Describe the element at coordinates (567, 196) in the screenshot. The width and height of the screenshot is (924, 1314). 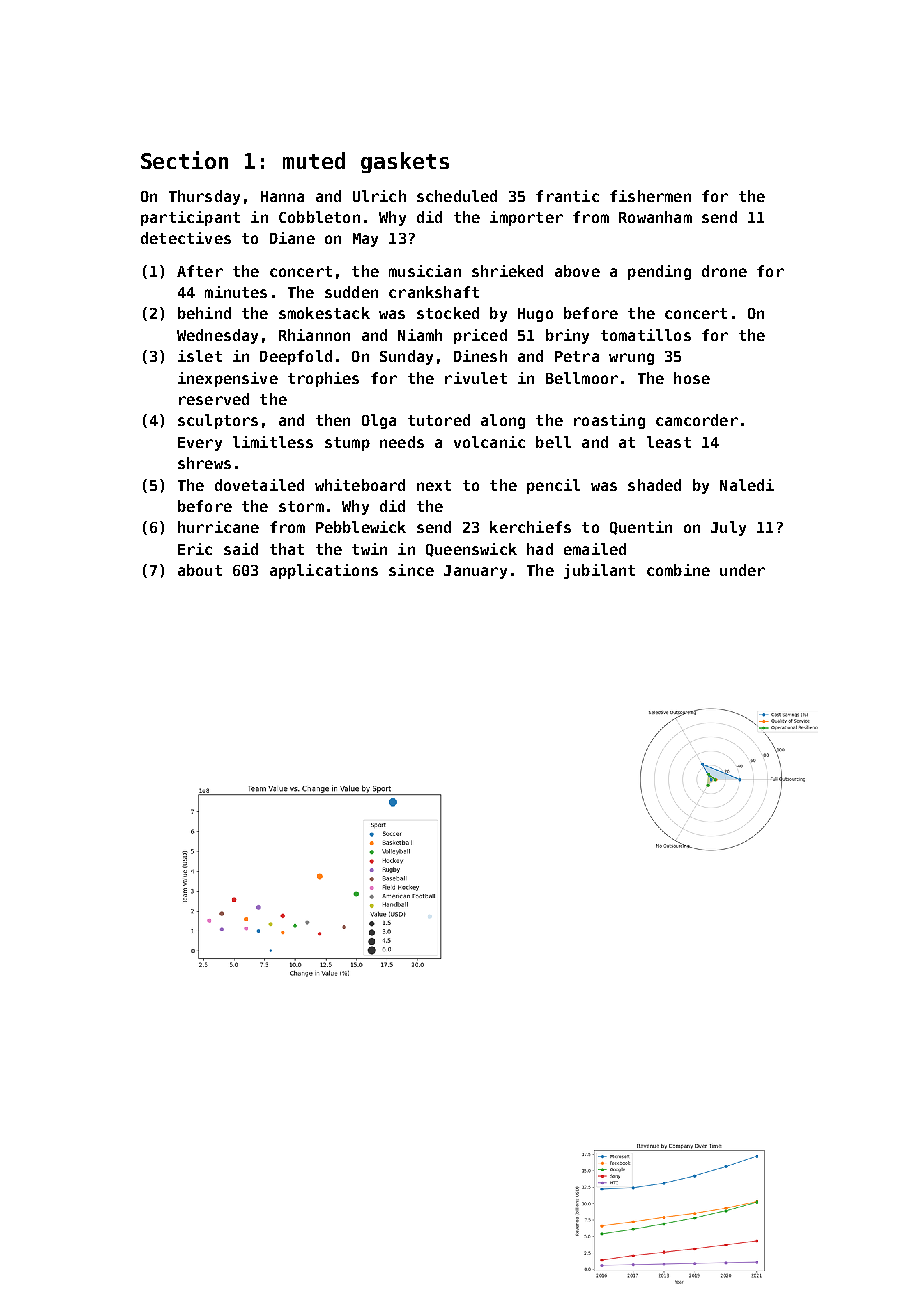
I see `frantic` at that location.
